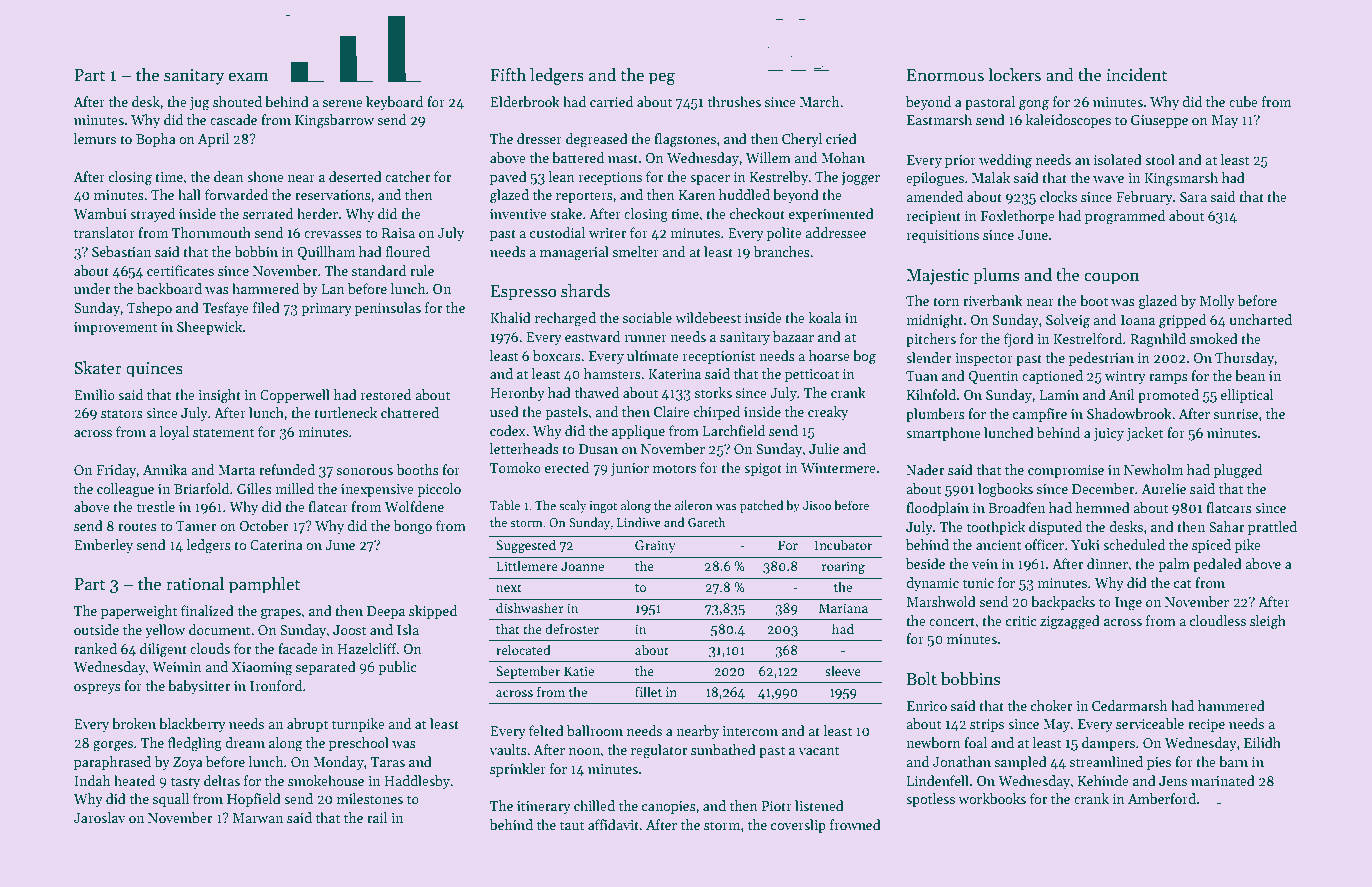 This page has height=887, width=1372. I want to click on Enormous, so click(945, 75).
